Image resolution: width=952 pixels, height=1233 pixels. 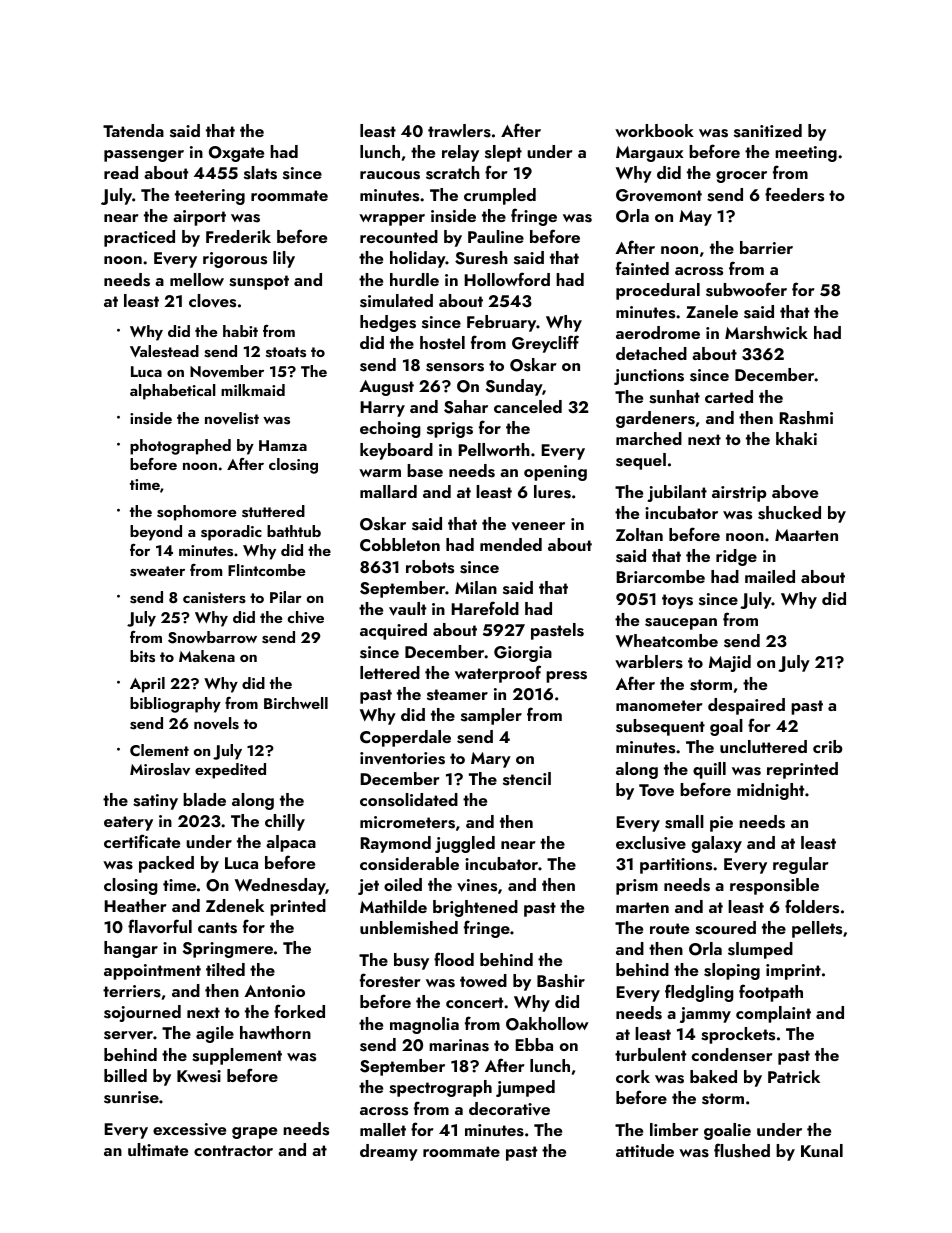 I want to click on Briarcombe, so click(x=660, y=576).
